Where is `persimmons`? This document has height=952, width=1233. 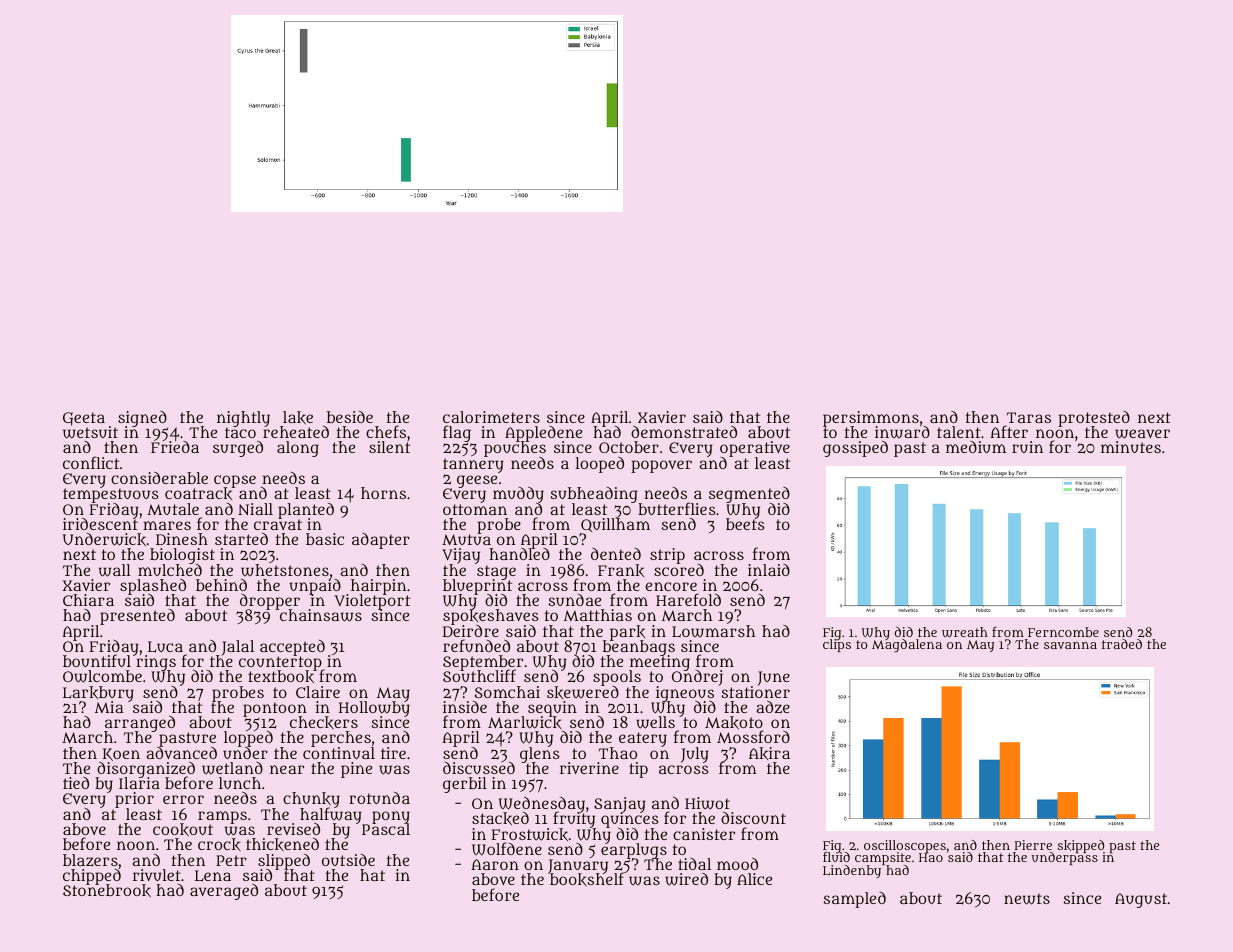
persimmons is located at coordinates (871, 419).
